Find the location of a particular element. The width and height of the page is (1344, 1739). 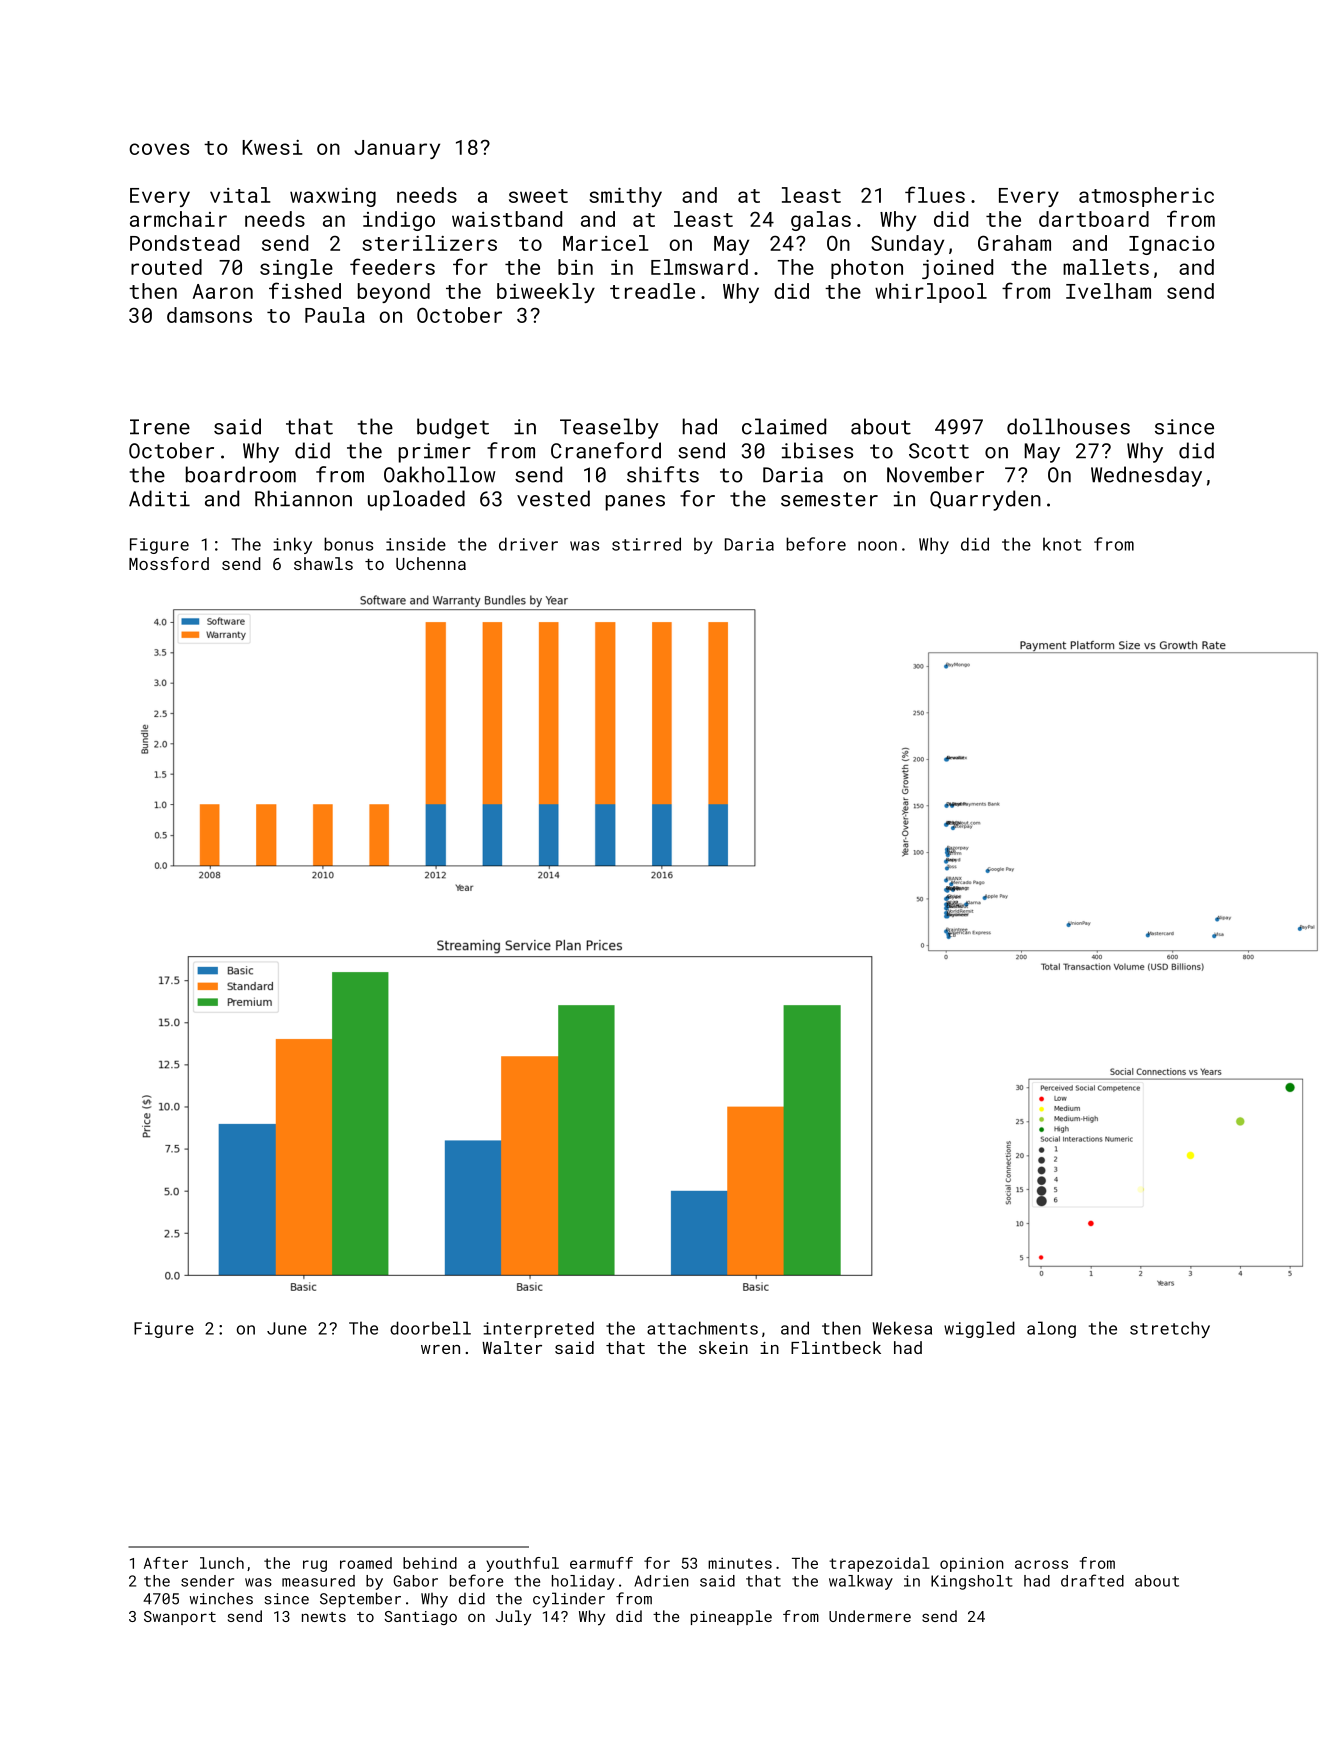

atmospheric is located at coordinates (1146, 197).
